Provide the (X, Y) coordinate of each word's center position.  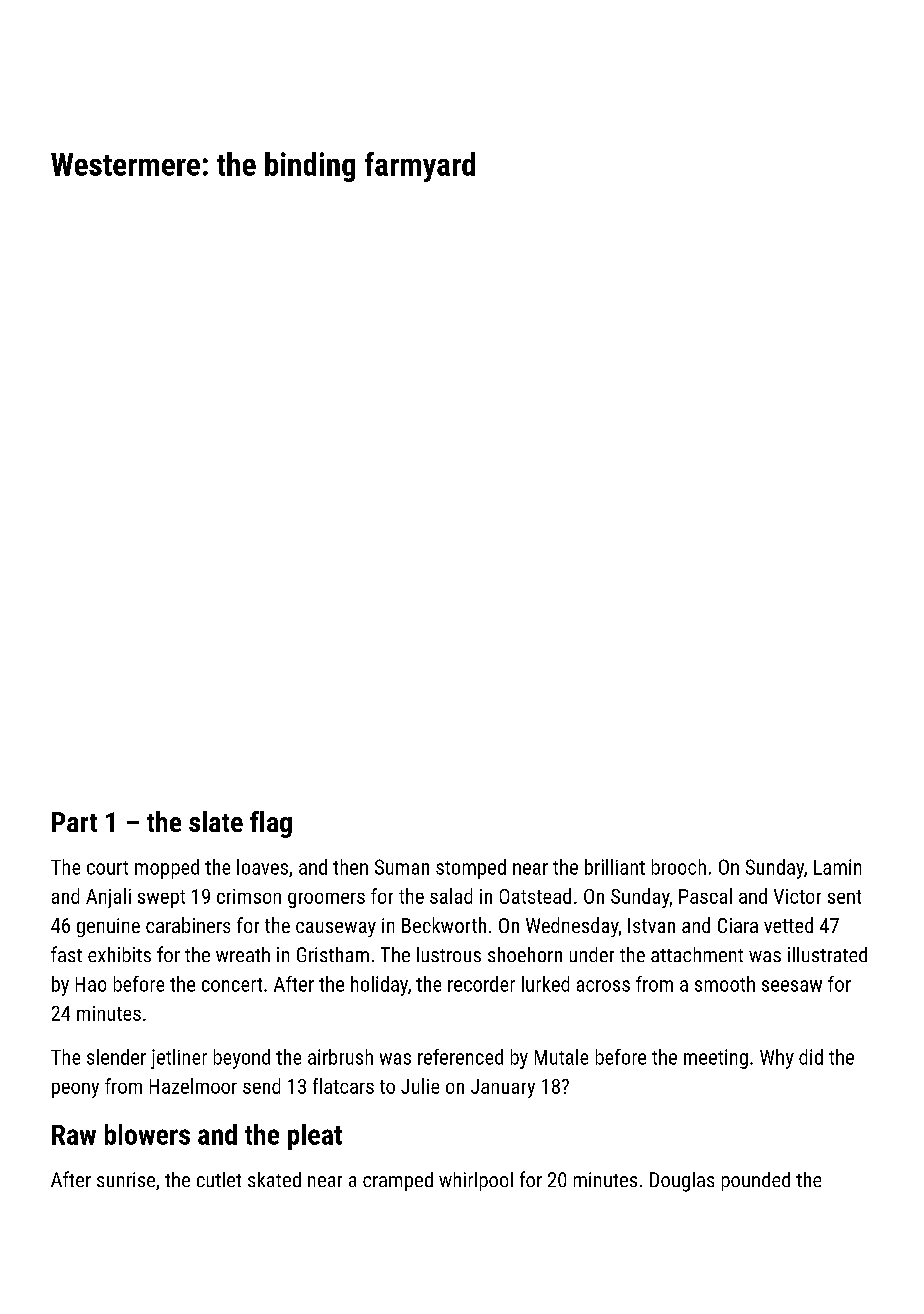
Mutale (561, 1057)
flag (271, 824)
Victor (797, 896)
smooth (725, 984)
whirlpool (476, 1181)
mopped (167, 869)
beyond (242, 1059)
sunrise (126, 1179)
